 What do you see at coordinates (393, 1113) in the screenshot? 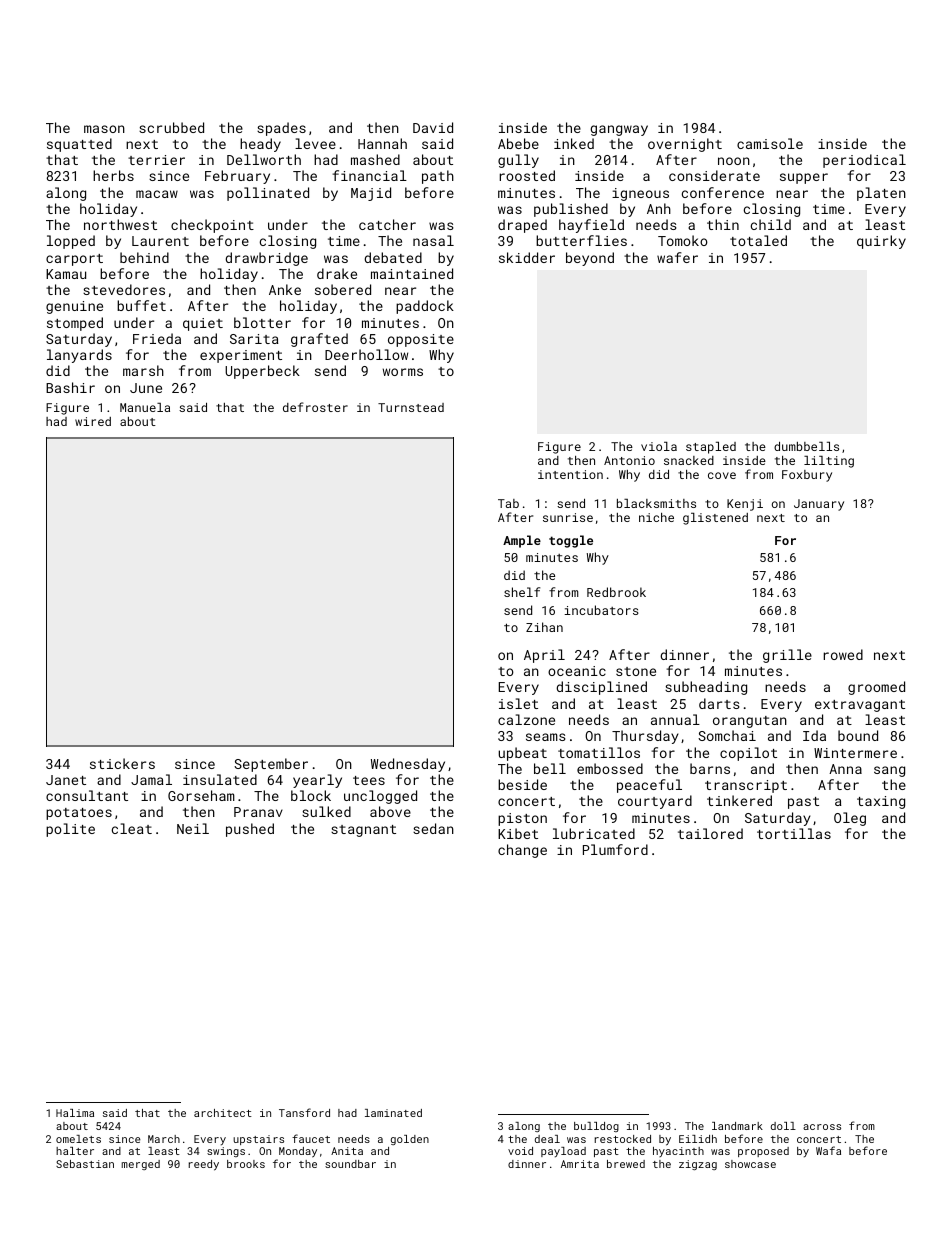
I see `laminated` at bounding box center [393, 1113].
